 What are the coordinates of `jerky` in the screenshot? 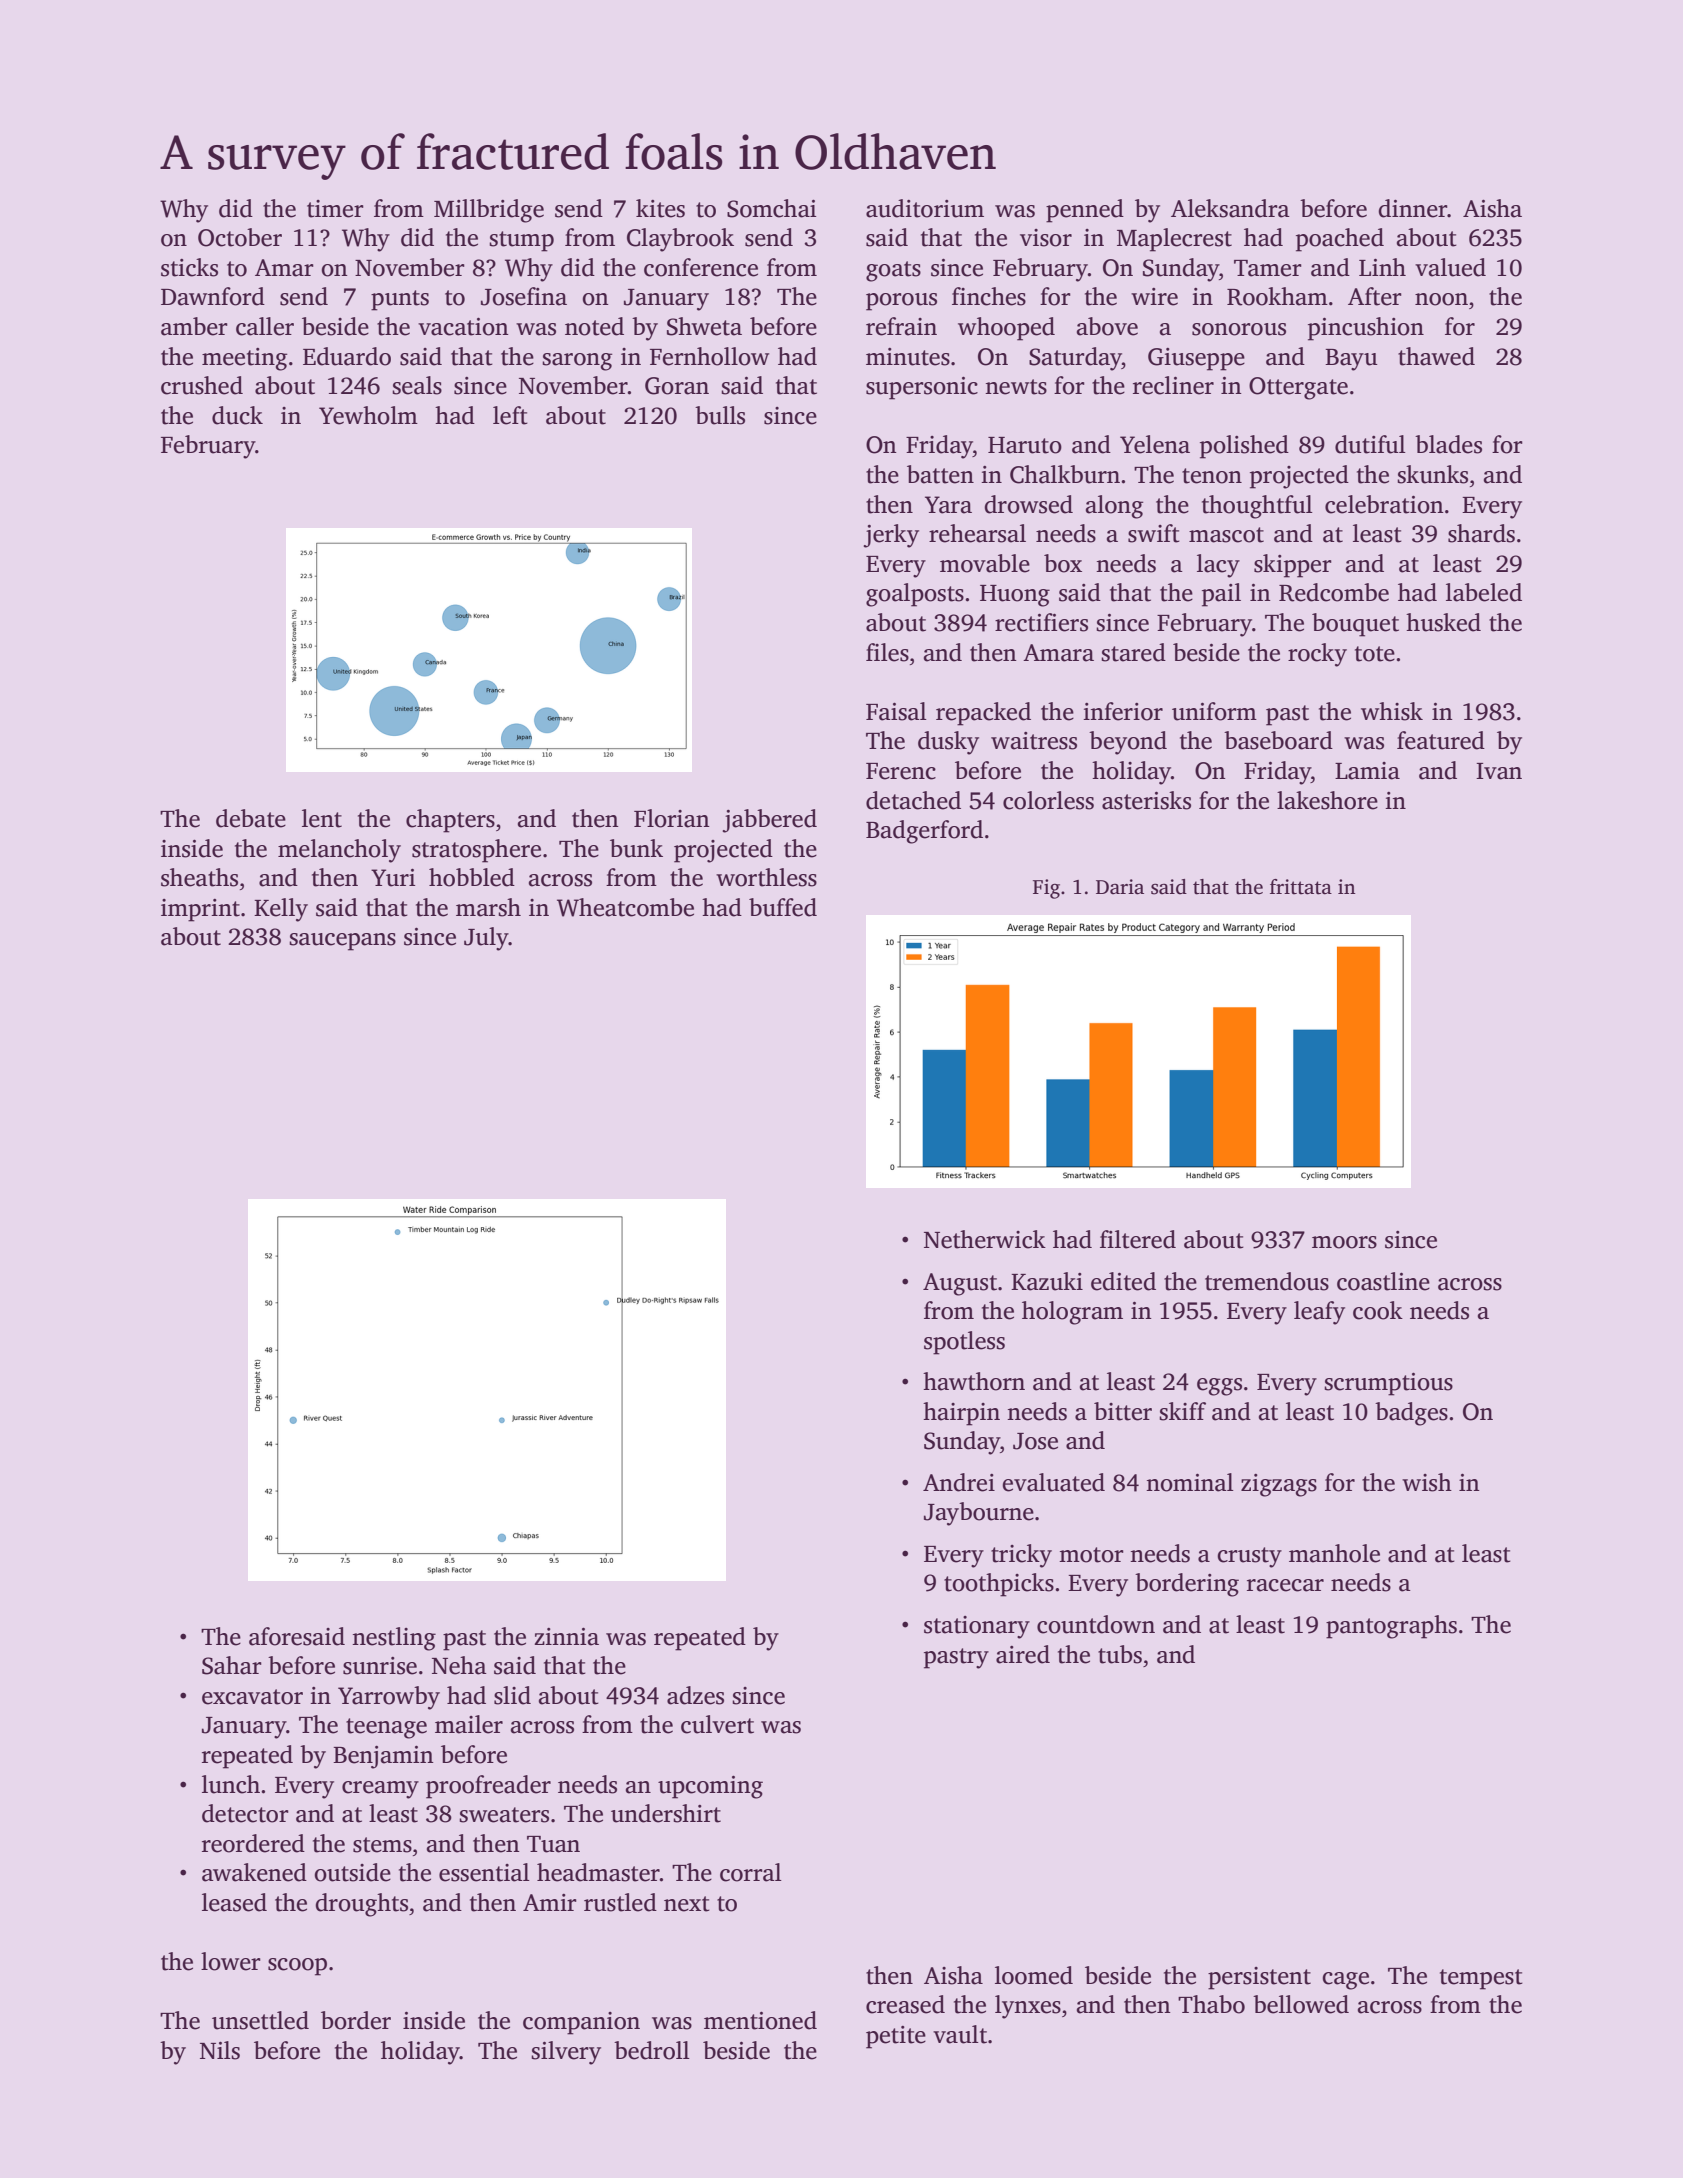 It's located at (891, 536).
